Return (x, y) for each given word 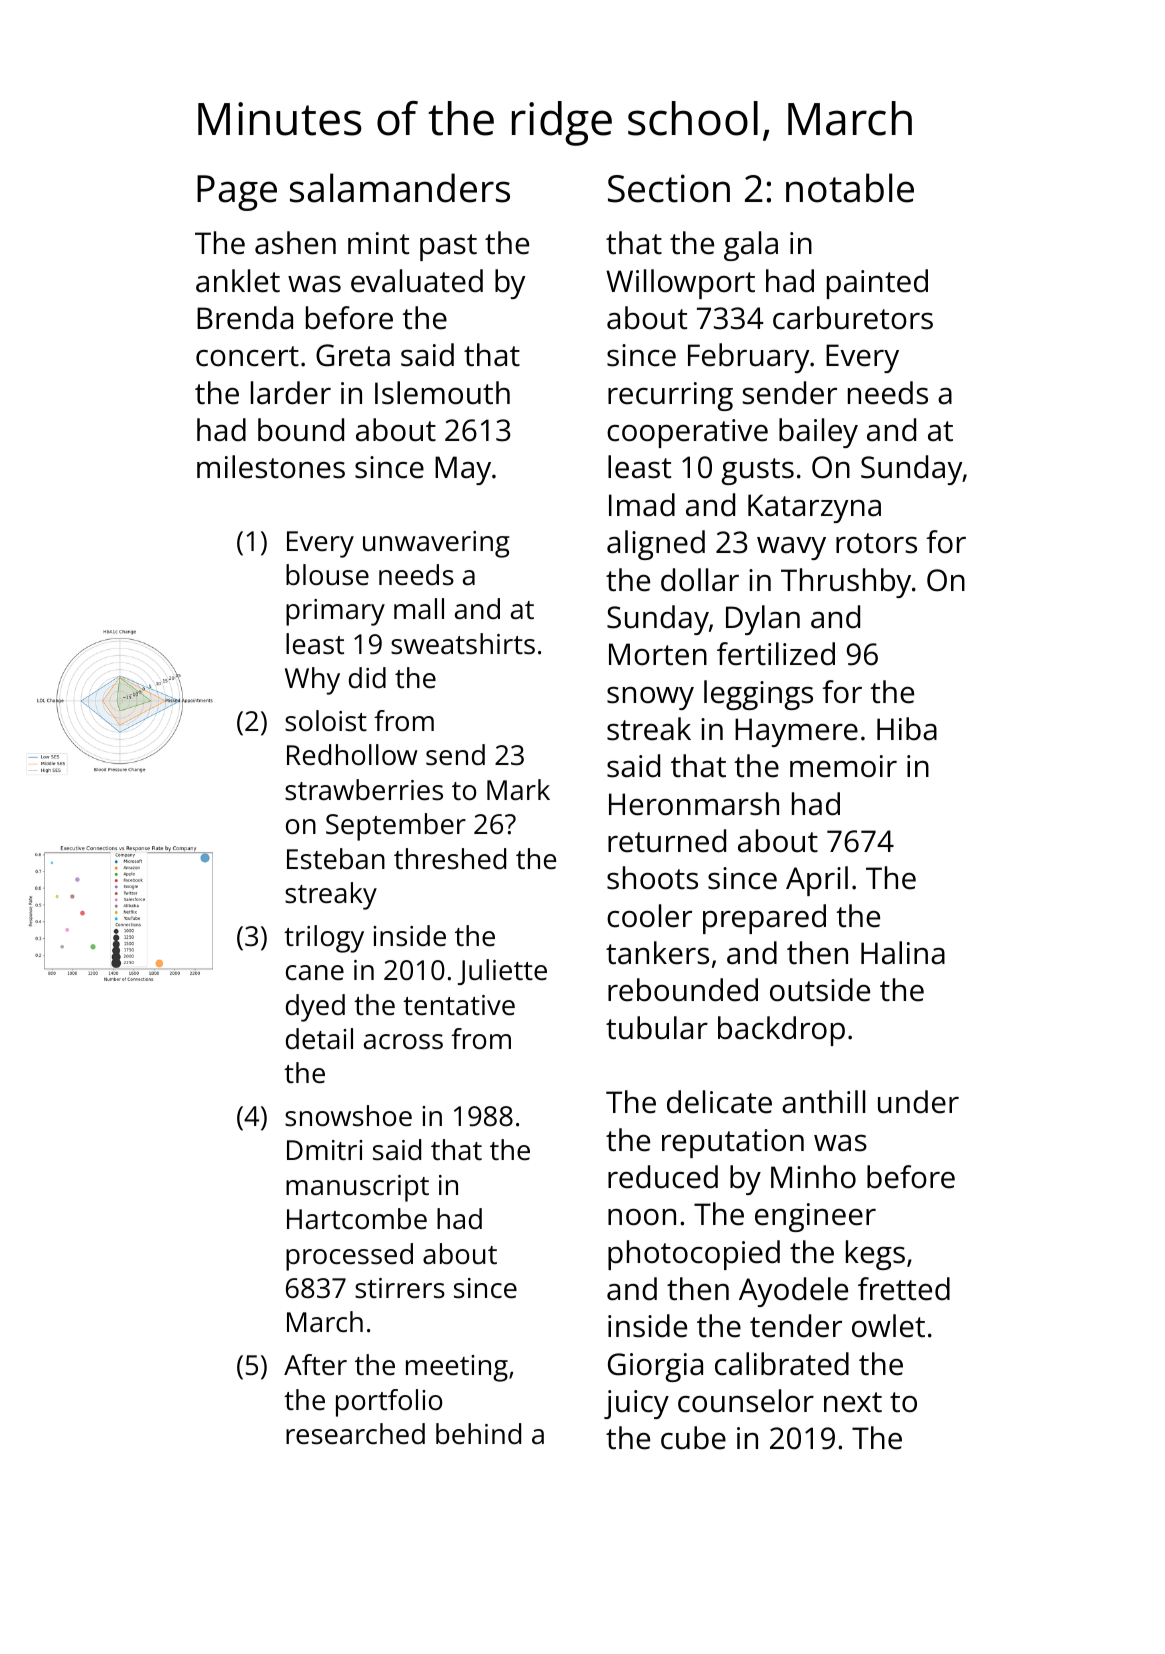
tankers (657, 953)
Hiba (907, 729)
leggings (758, 695)
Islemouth (442, 393)
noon (642, 1217)
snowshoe (348, 1116)
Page (237, 193)
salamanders (400, 188)
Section (669, 188)
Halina (903, 953)
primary (335, 612)
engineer (815, 1217)
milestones (271, 467)
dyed (315, 1008)
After (315, 1365)
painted (877, 284)
